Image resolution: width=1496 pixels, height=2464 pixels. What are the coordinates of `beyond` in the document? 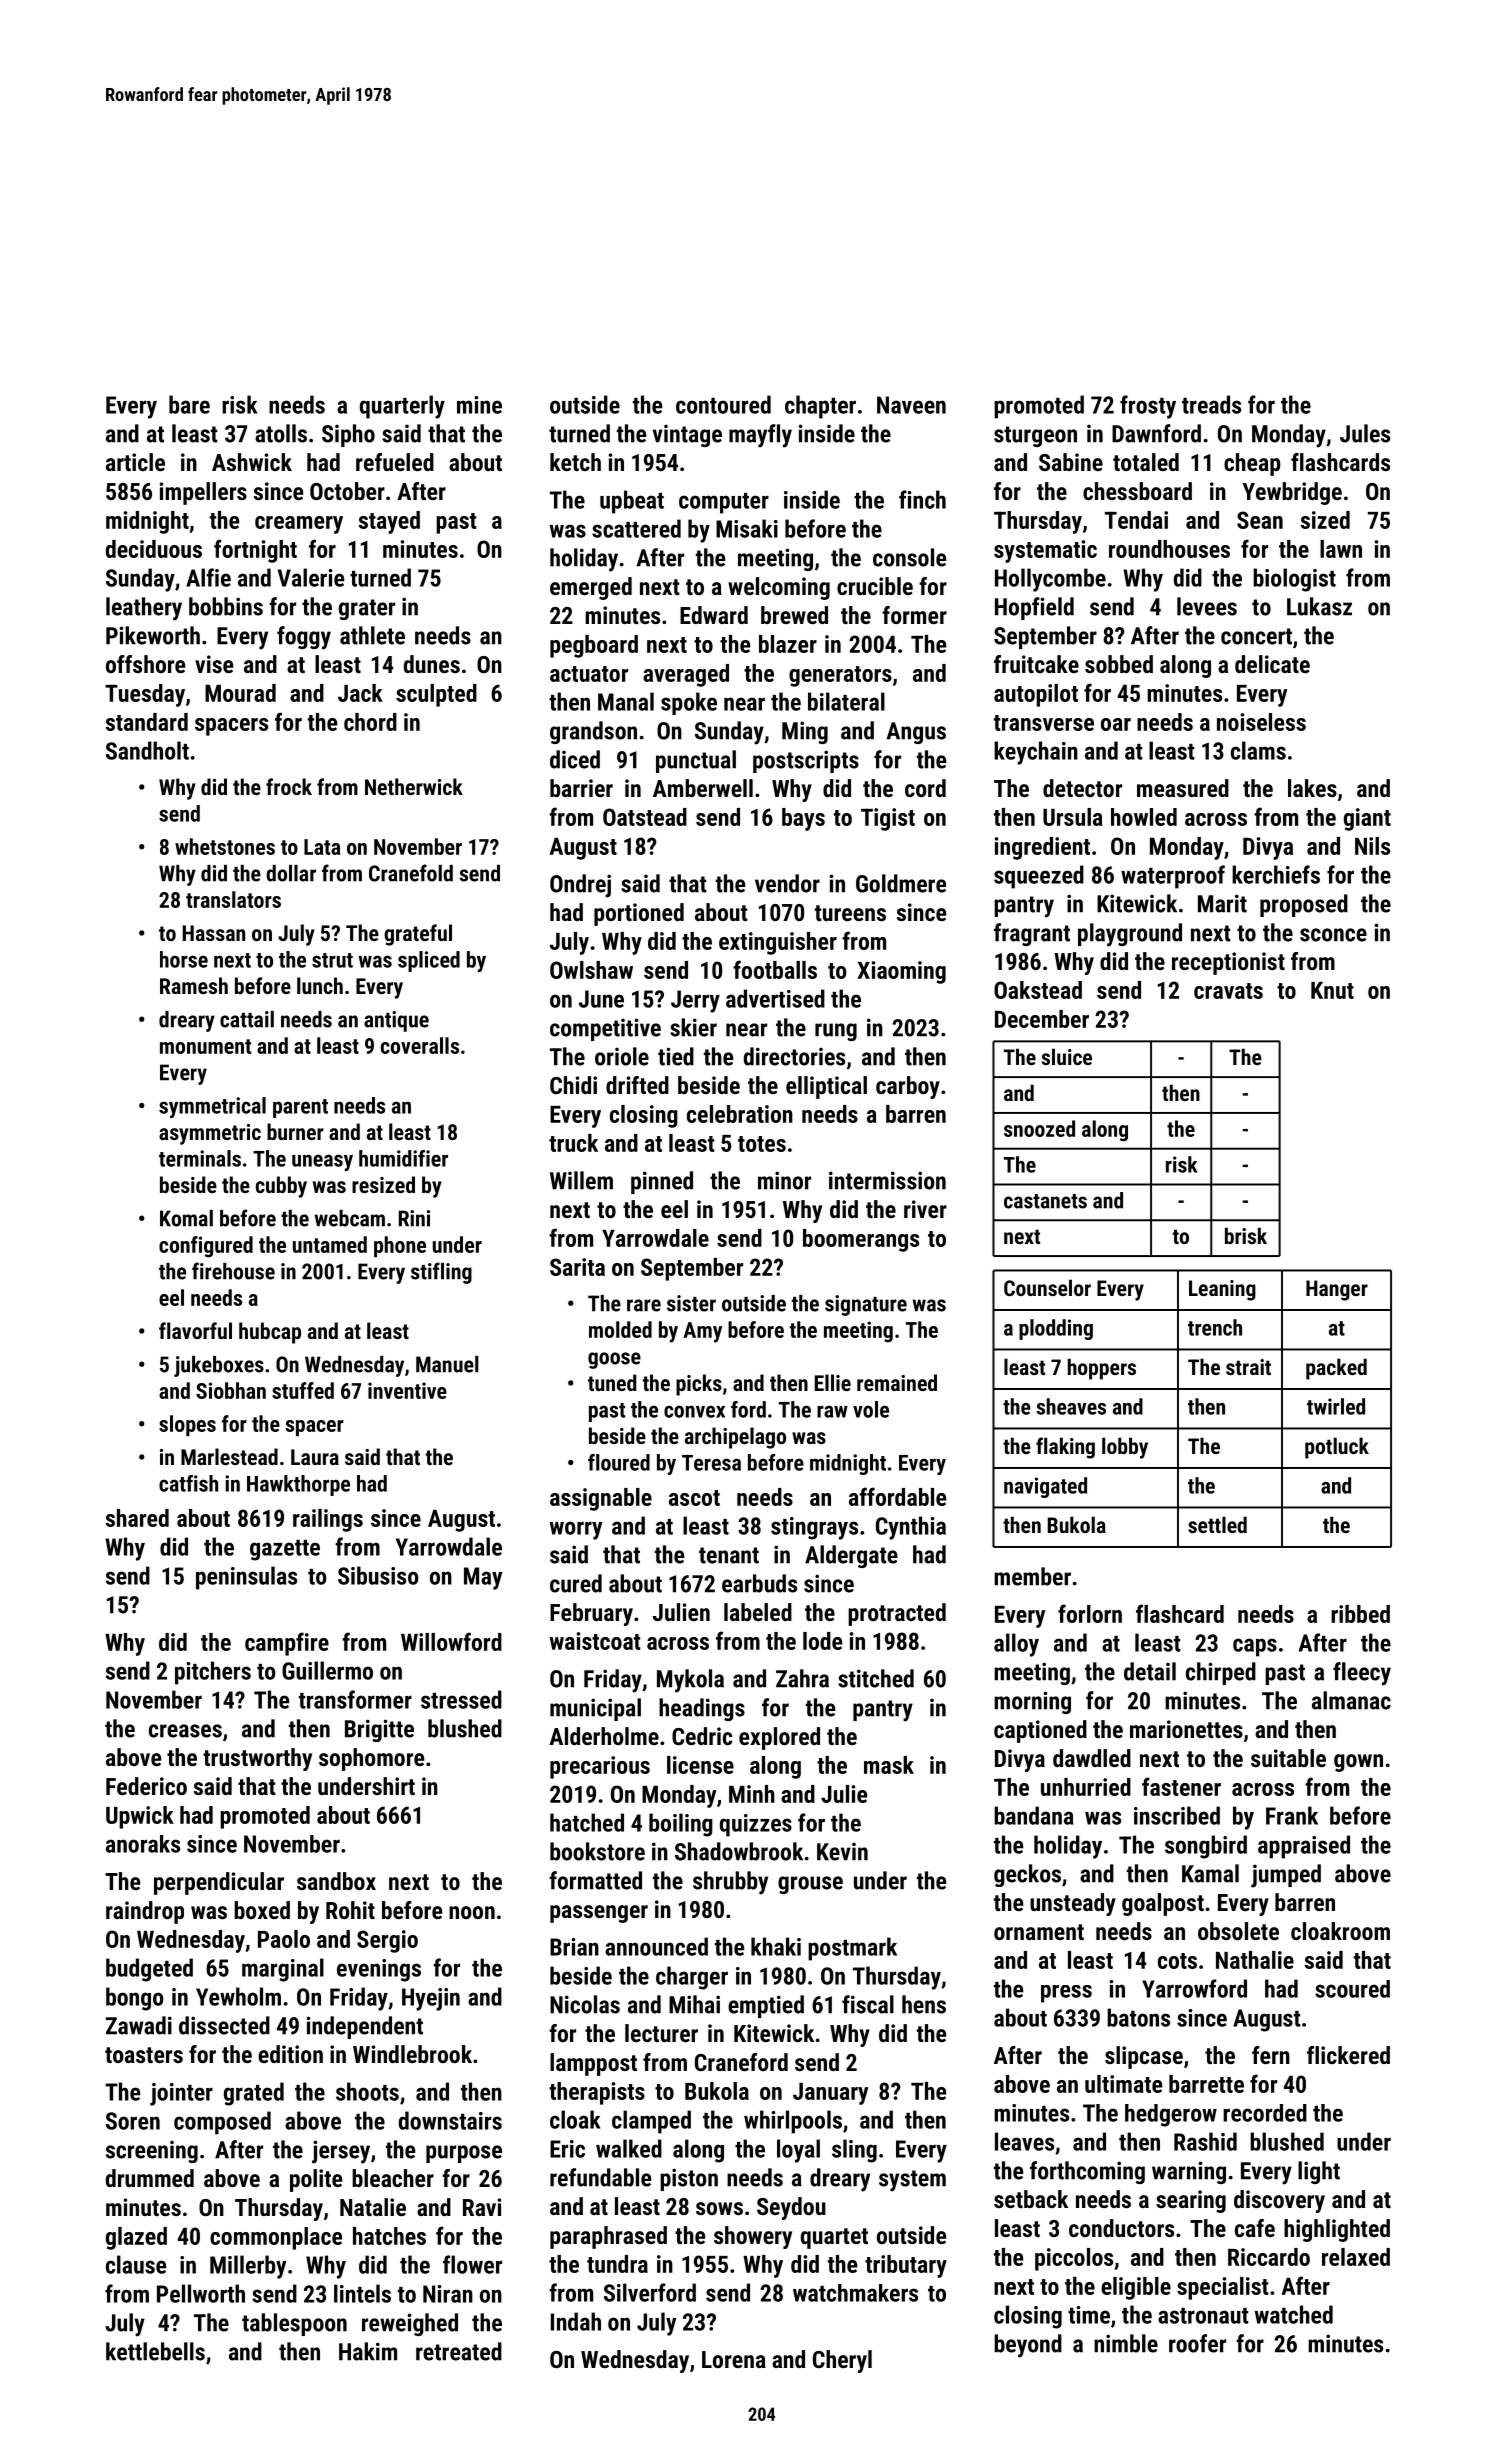 It's located at (1028, 2346).
